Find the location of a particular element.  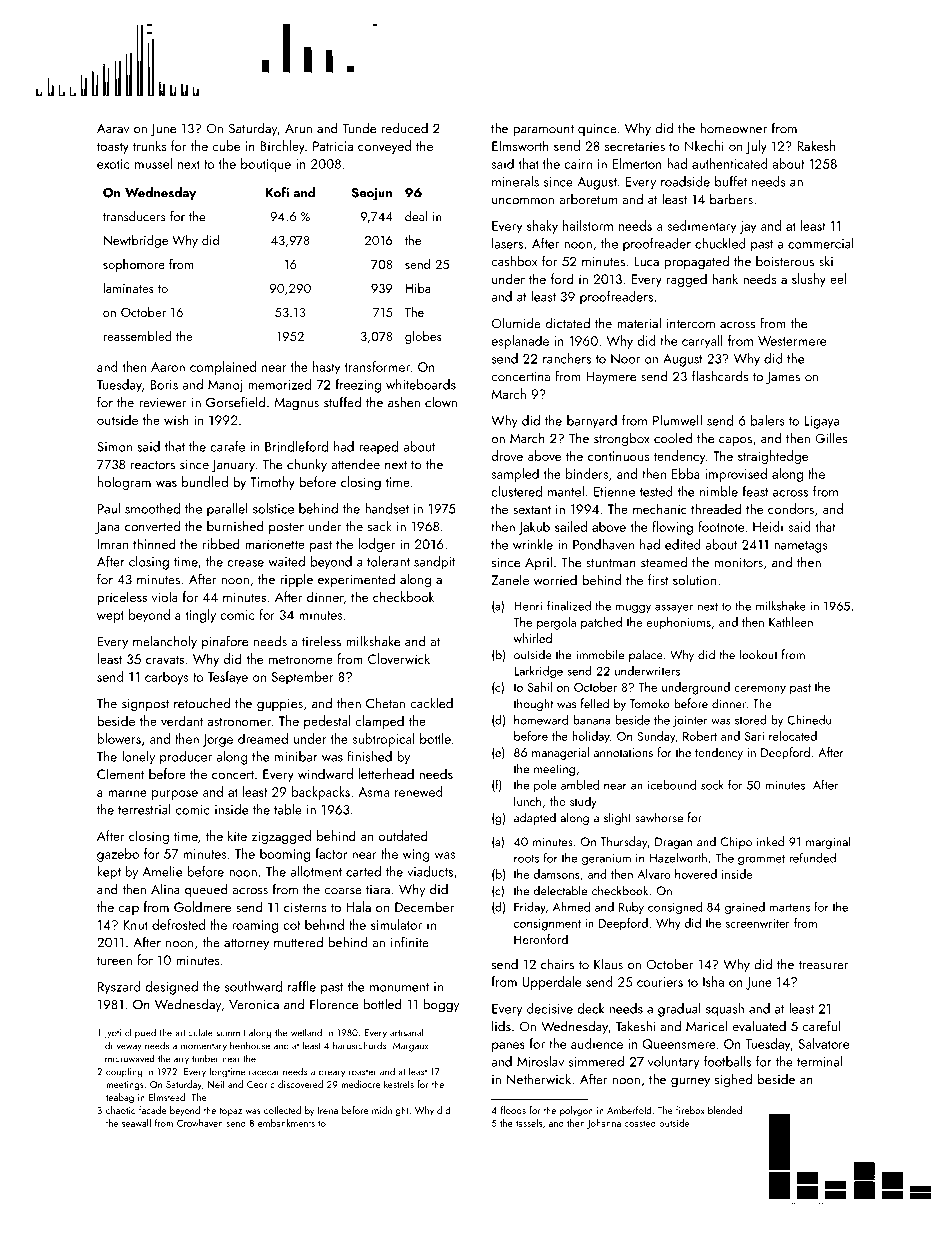

homeowner is located at coordinates (734, 128).
